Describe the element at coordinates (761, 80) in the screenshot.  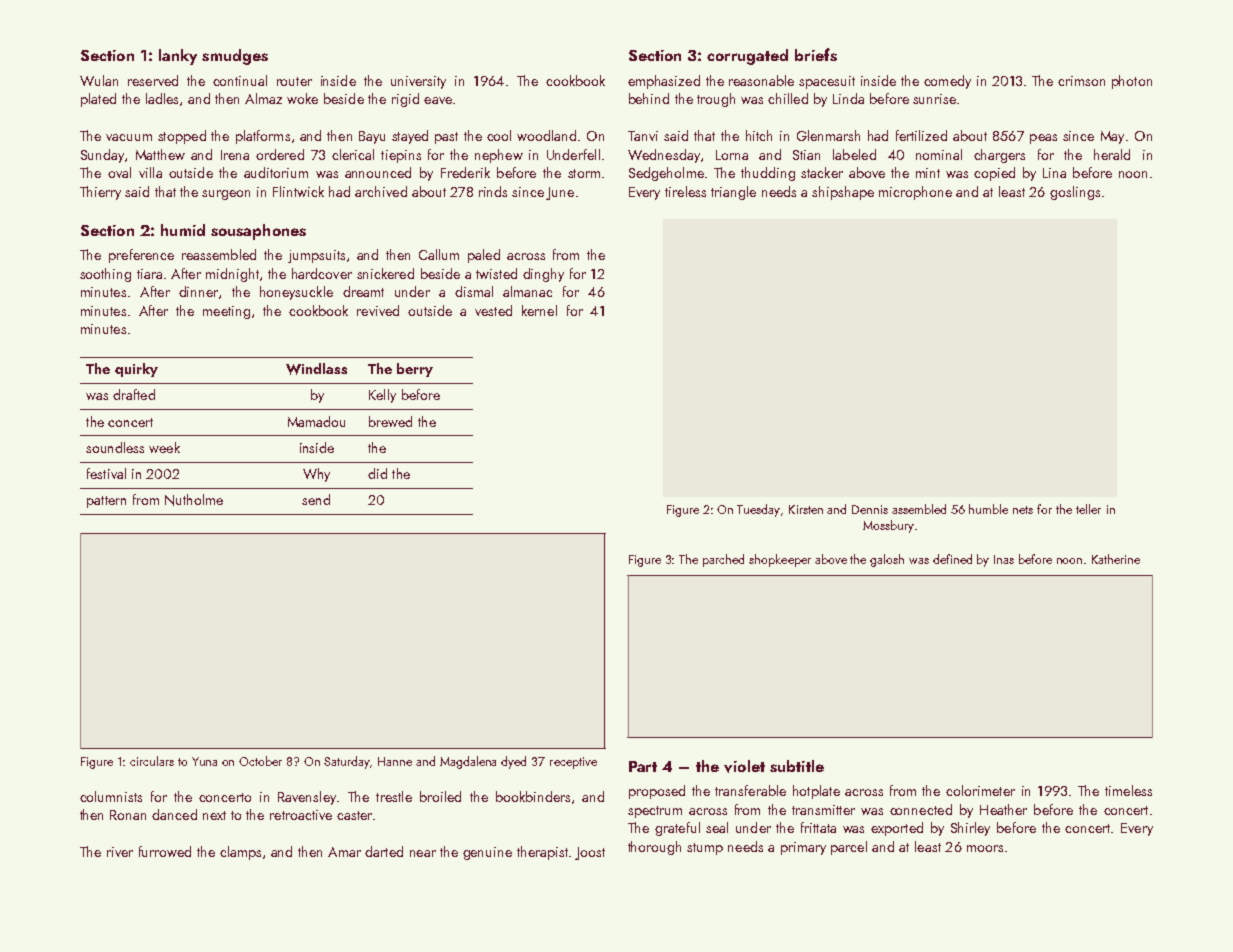
I see `reasonable` at that location.
